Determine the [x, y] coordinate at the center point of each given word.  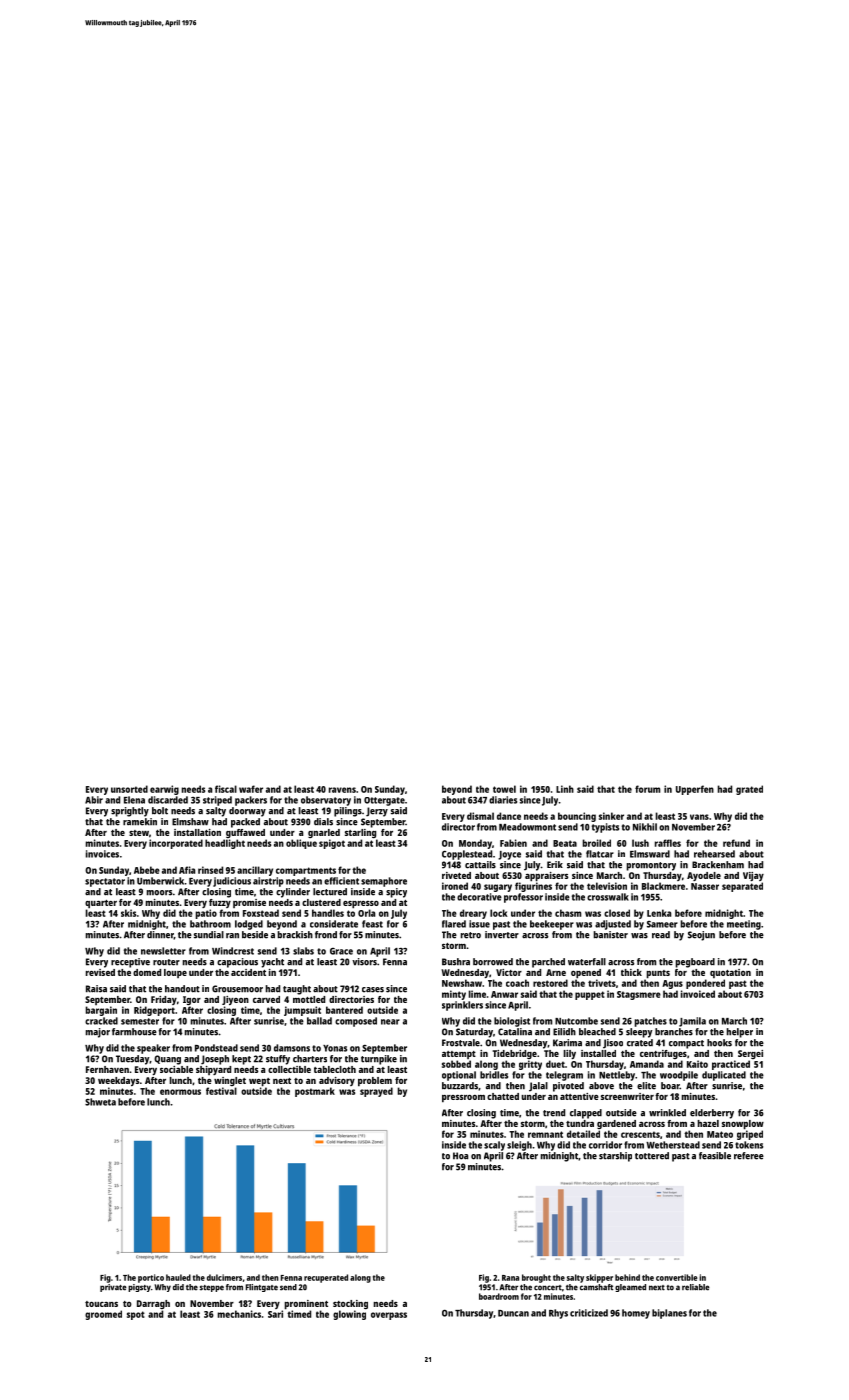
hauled [178, 1277]
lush [640, 843]
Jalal [538, 1087]
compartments [306, 871]
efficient [341, 881]
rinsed [210, 870]
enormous [180, 1092]
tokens [749, 1145]
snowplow [743, 1125]
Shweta [100, 1102]
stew [139, 833]
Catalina [515, 1032]
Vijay [753, 876]
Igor [192, 1000]
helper [740, 1033]
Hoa [460, 1156]
